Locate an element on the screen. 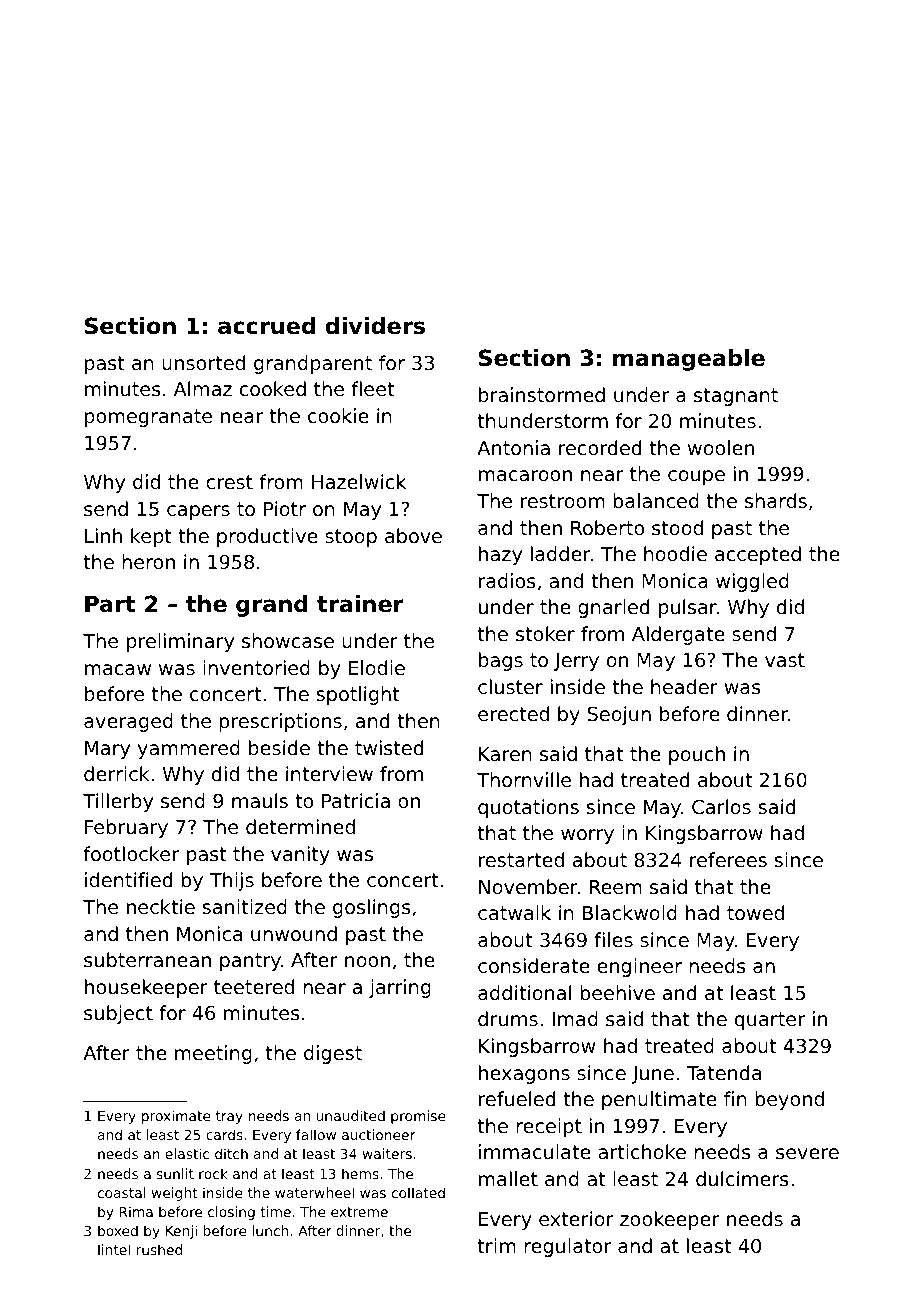 The width and height of the screenshot is (924, 1311). determined is located at coordinates (300, 826).
